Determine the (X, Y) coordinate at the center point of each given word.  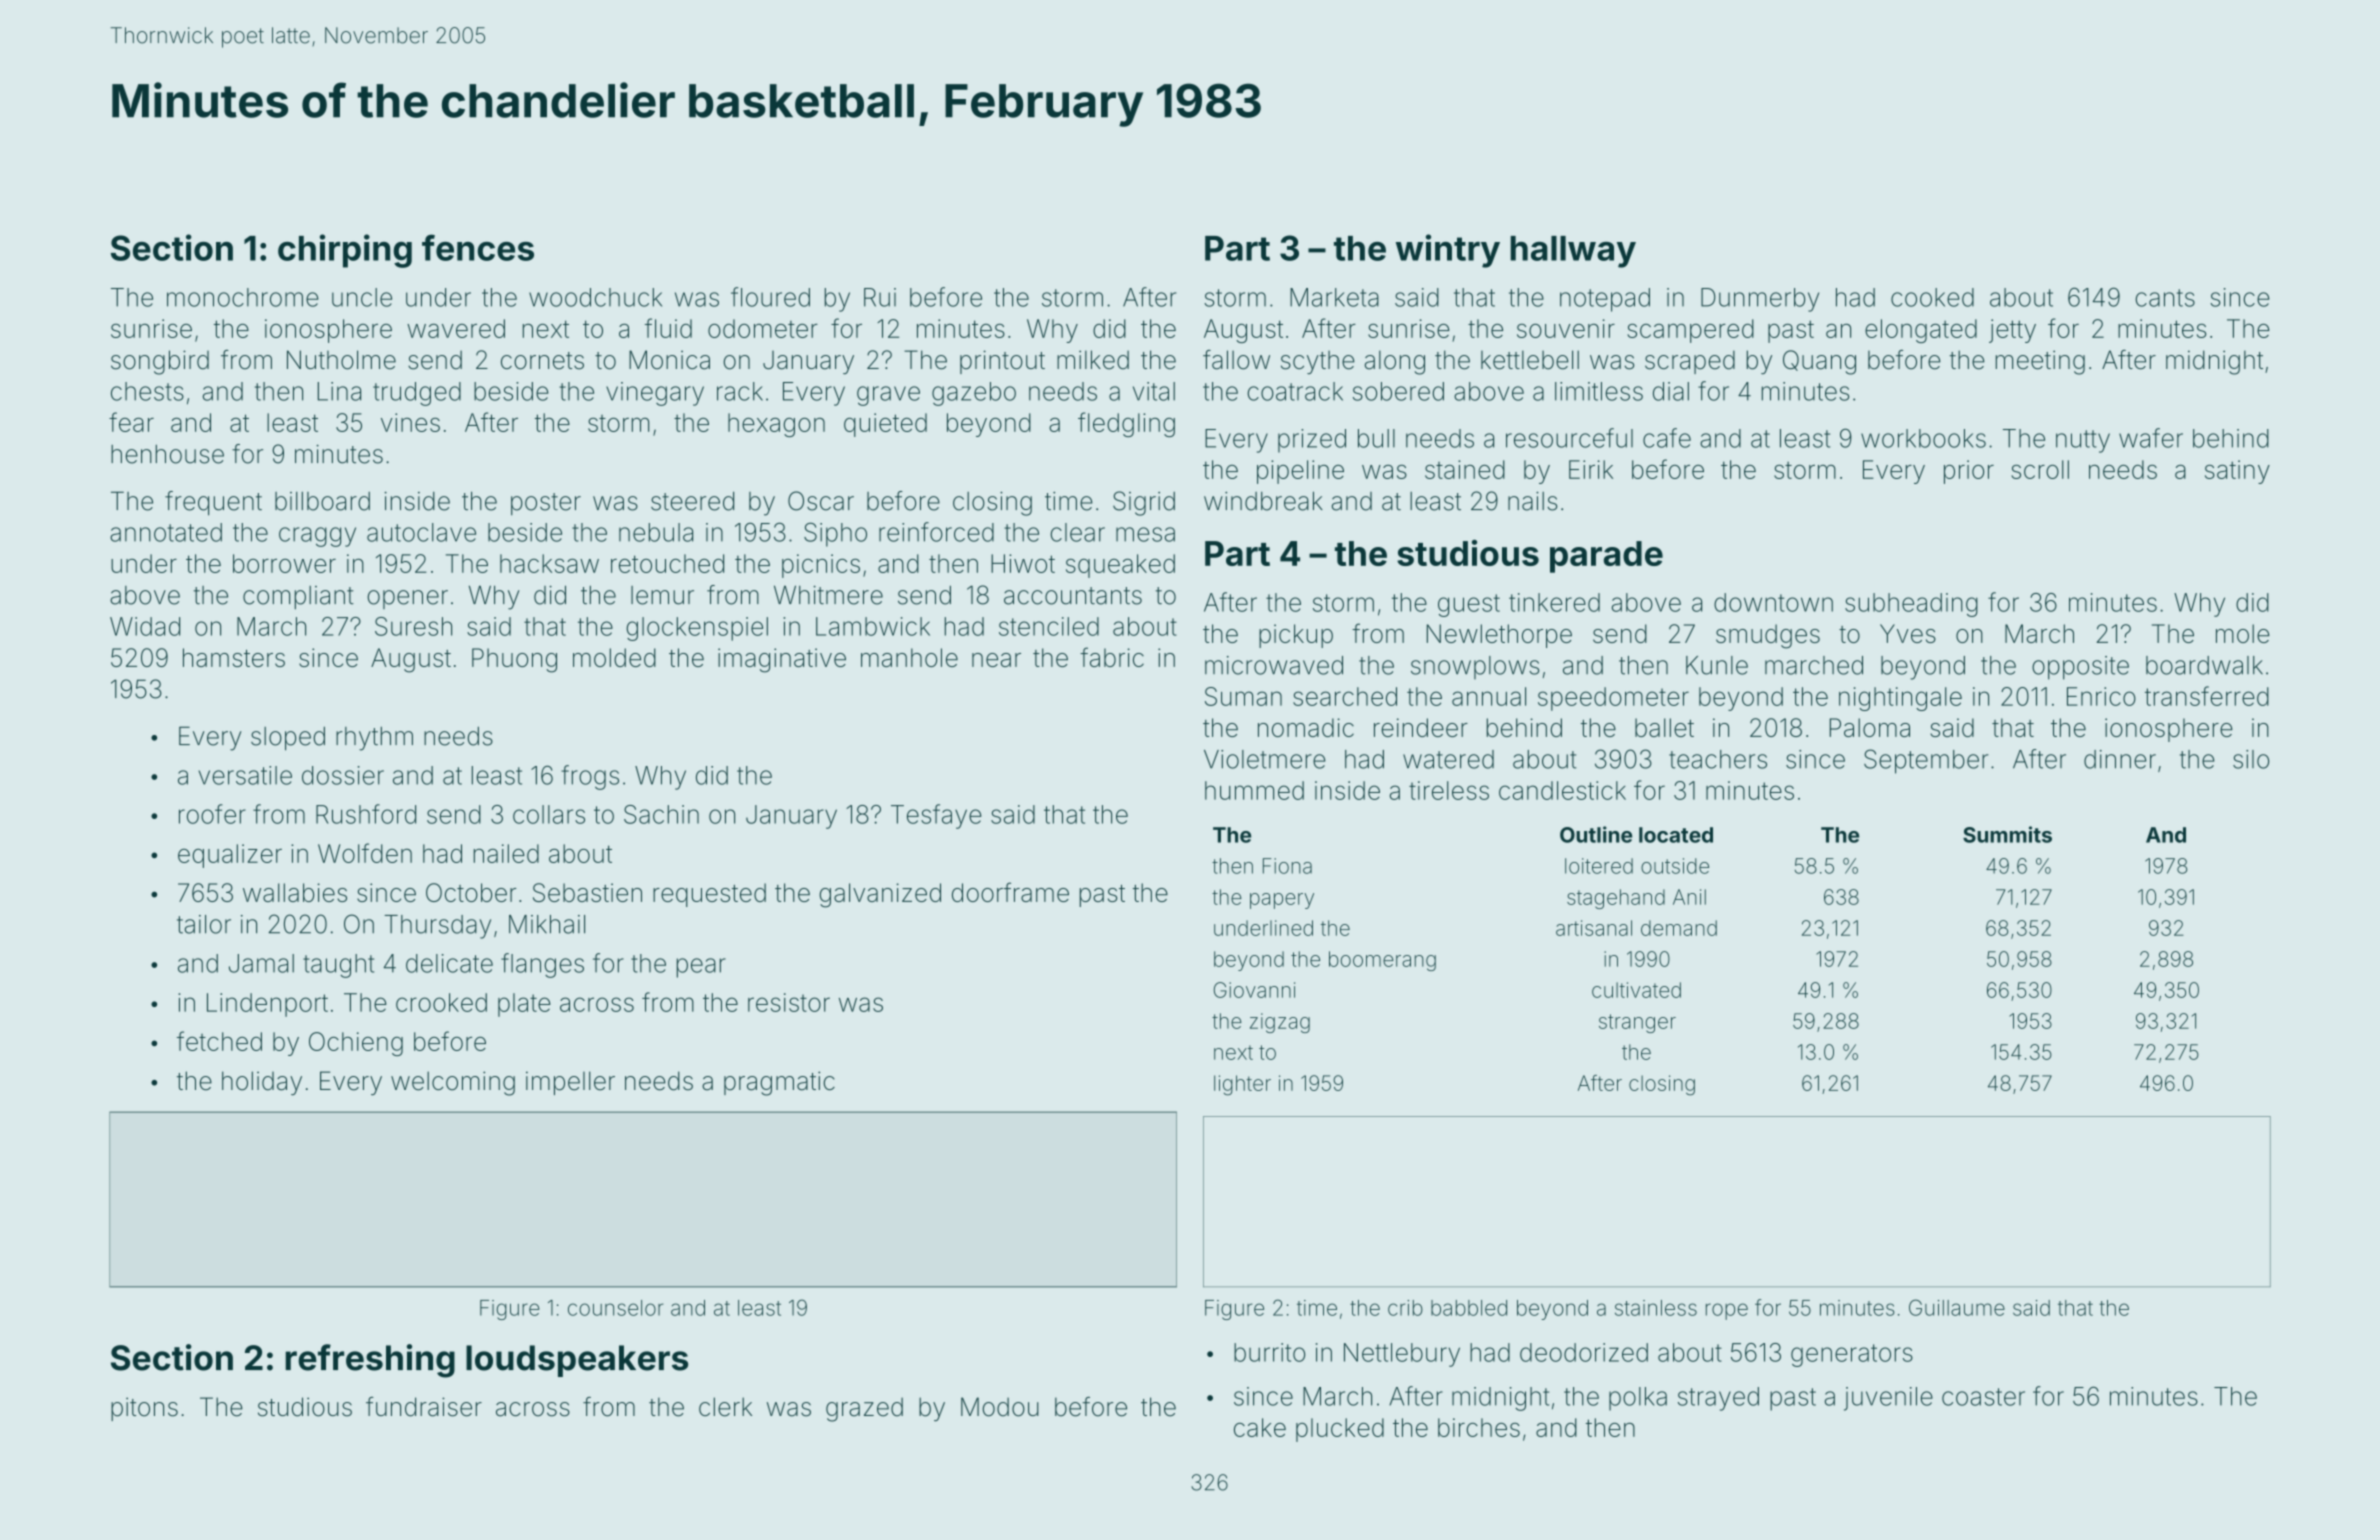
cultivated (1636, 990)
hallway (1573, 252)
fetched (219, 1041)
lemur (662, 595)
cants (2165, 298)
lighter (1242, 1085)
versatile (245, 775)
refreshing (370, 1361)
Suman (1243, 696)
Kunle (1717, 665)
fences (478, 247)
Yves (1908, 633)
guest (1469, 605)
